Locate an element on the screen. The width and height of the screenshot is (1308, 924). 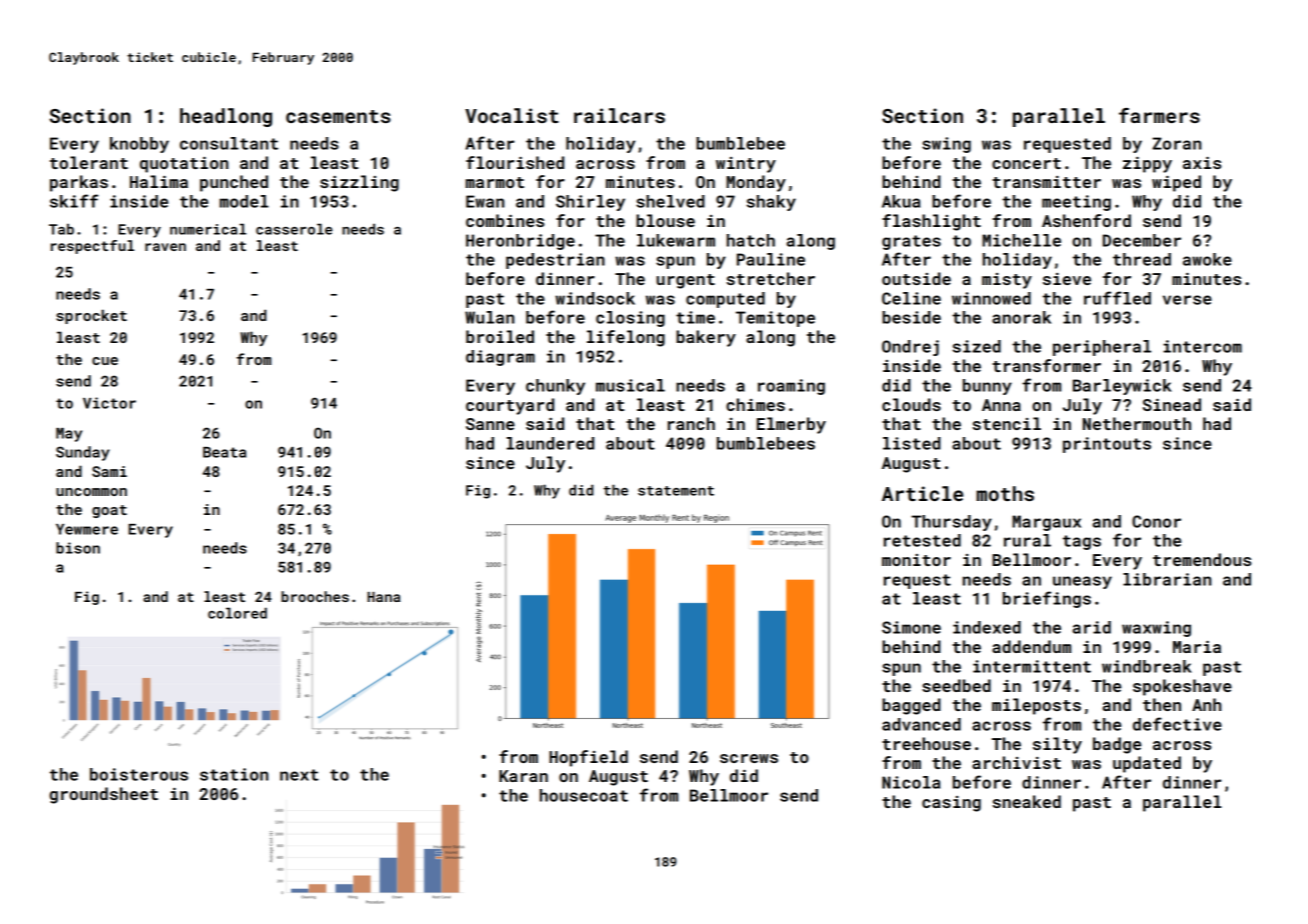
sneaked is located at coordinates (1027, 801).
